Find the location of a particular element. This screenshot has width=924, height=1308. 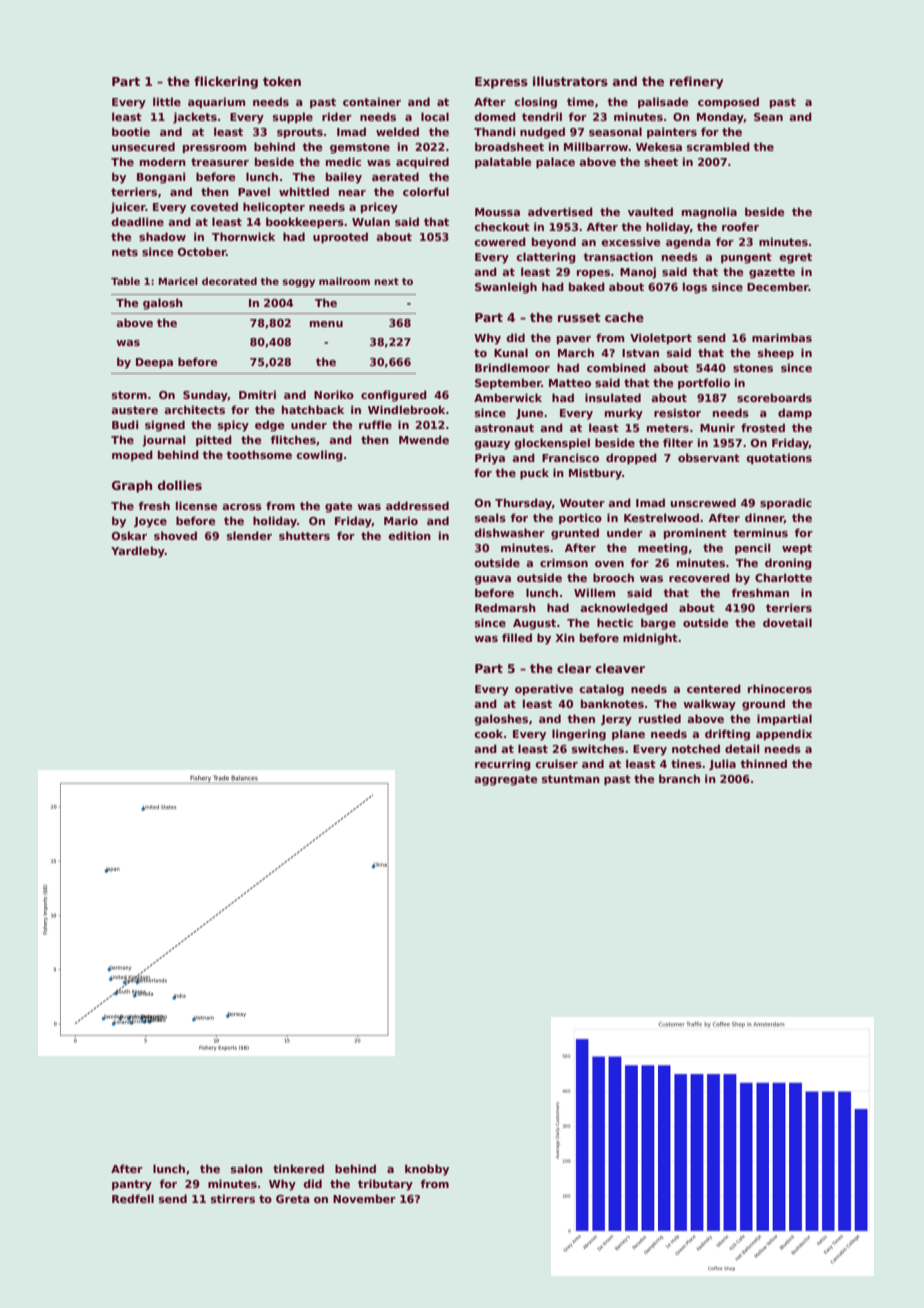

stuntman is located at coordinates (571, 779).
